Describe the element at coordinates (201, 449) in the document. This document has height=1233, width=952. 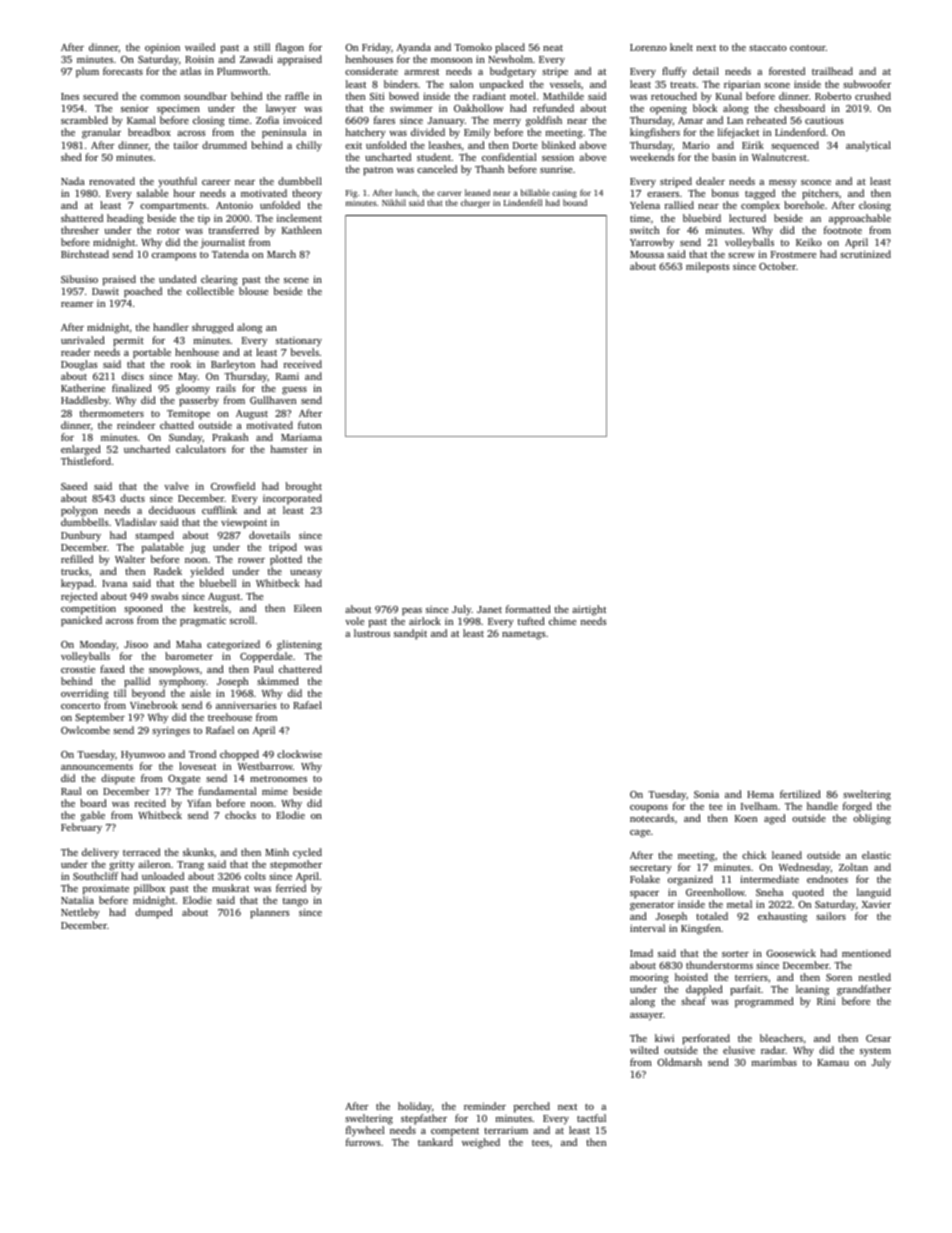
I see `calculators` at that location.
